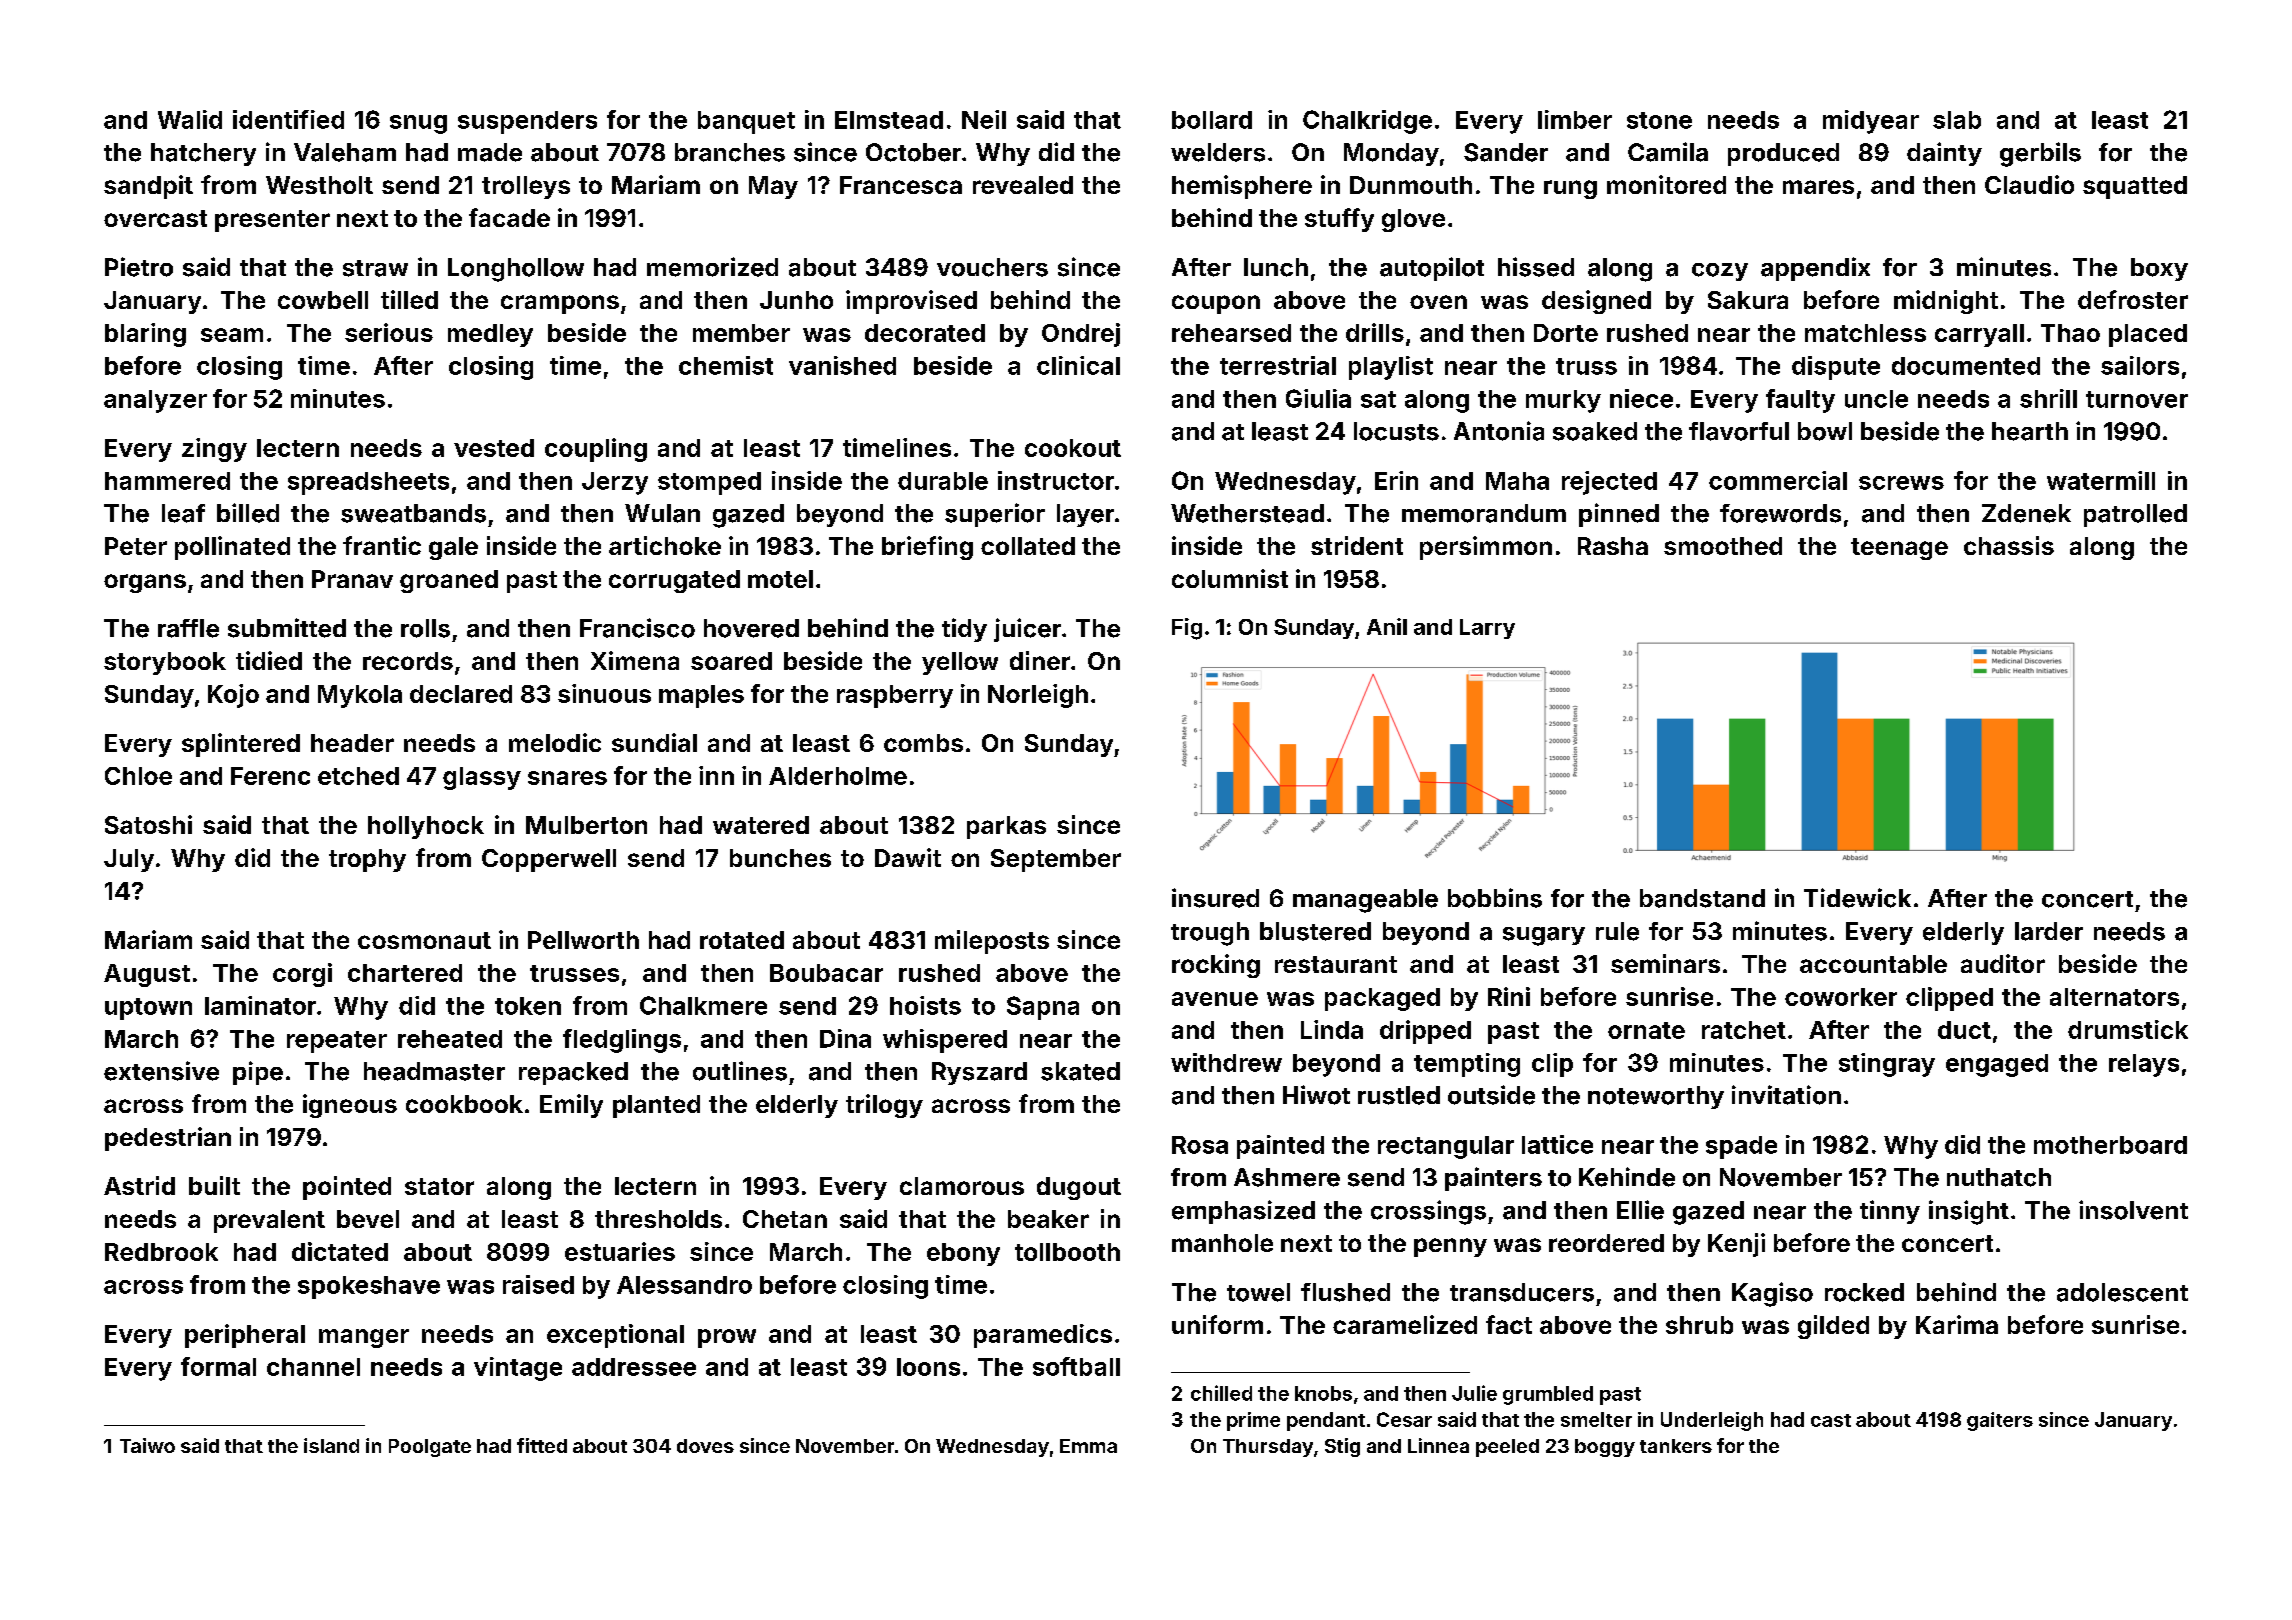  Describe the element at coordinates (1038, 696) in the document. I see `Norleigh` at that location.
